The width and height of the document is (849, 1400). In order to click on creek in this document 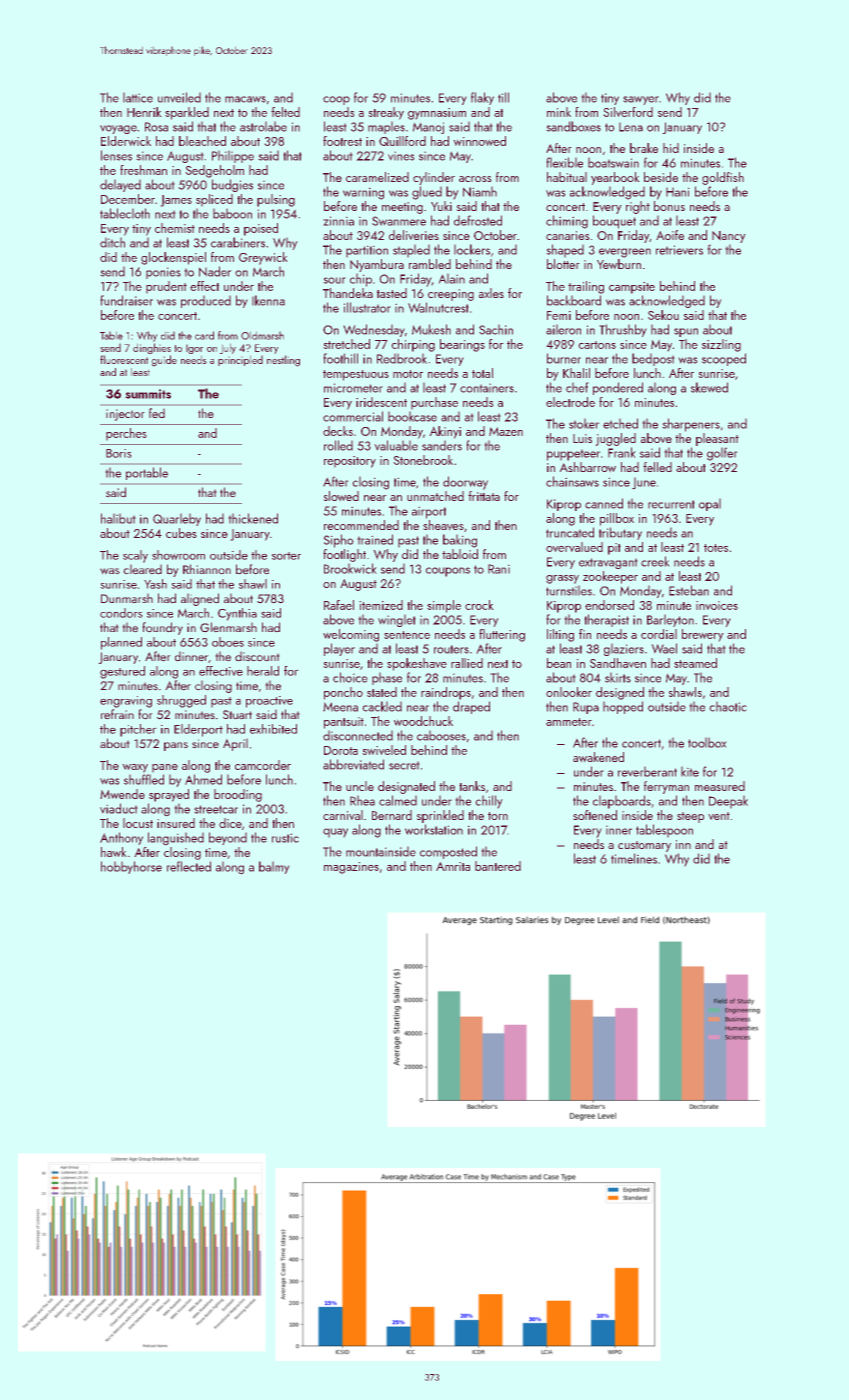, I will do `click(655, 561)`.
